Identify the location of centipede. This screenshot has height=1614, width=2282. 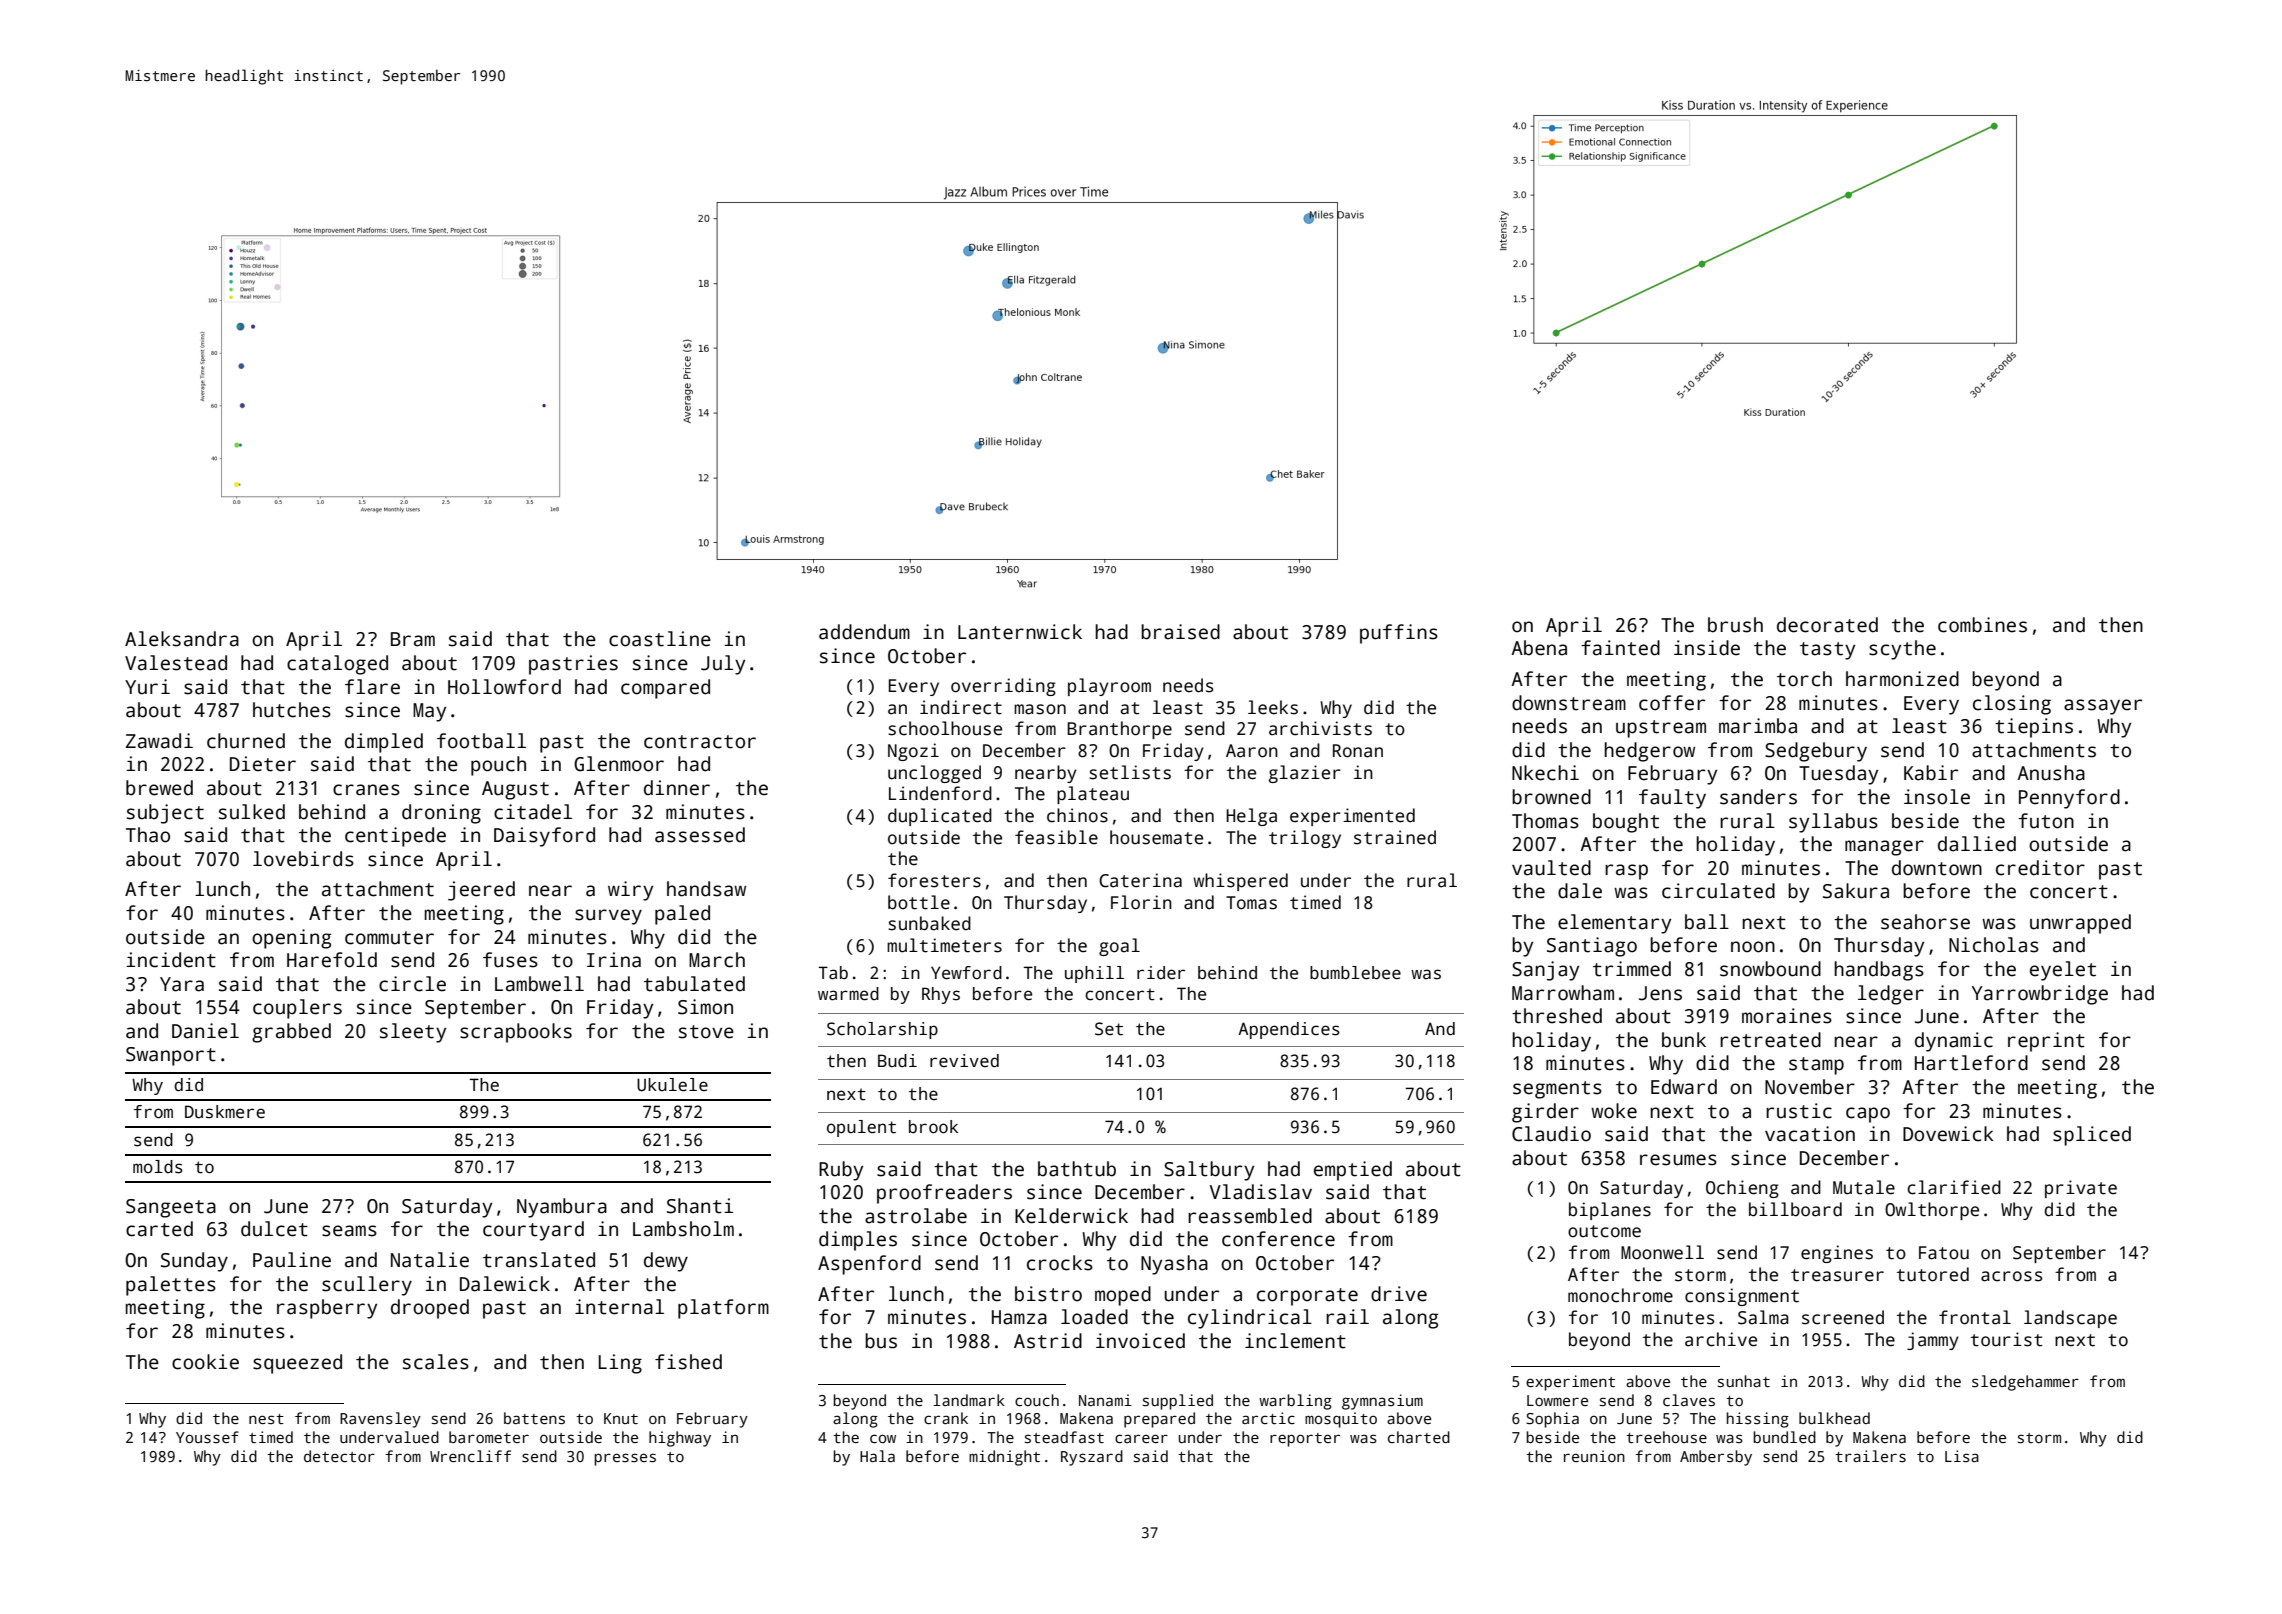
(395, 837).
